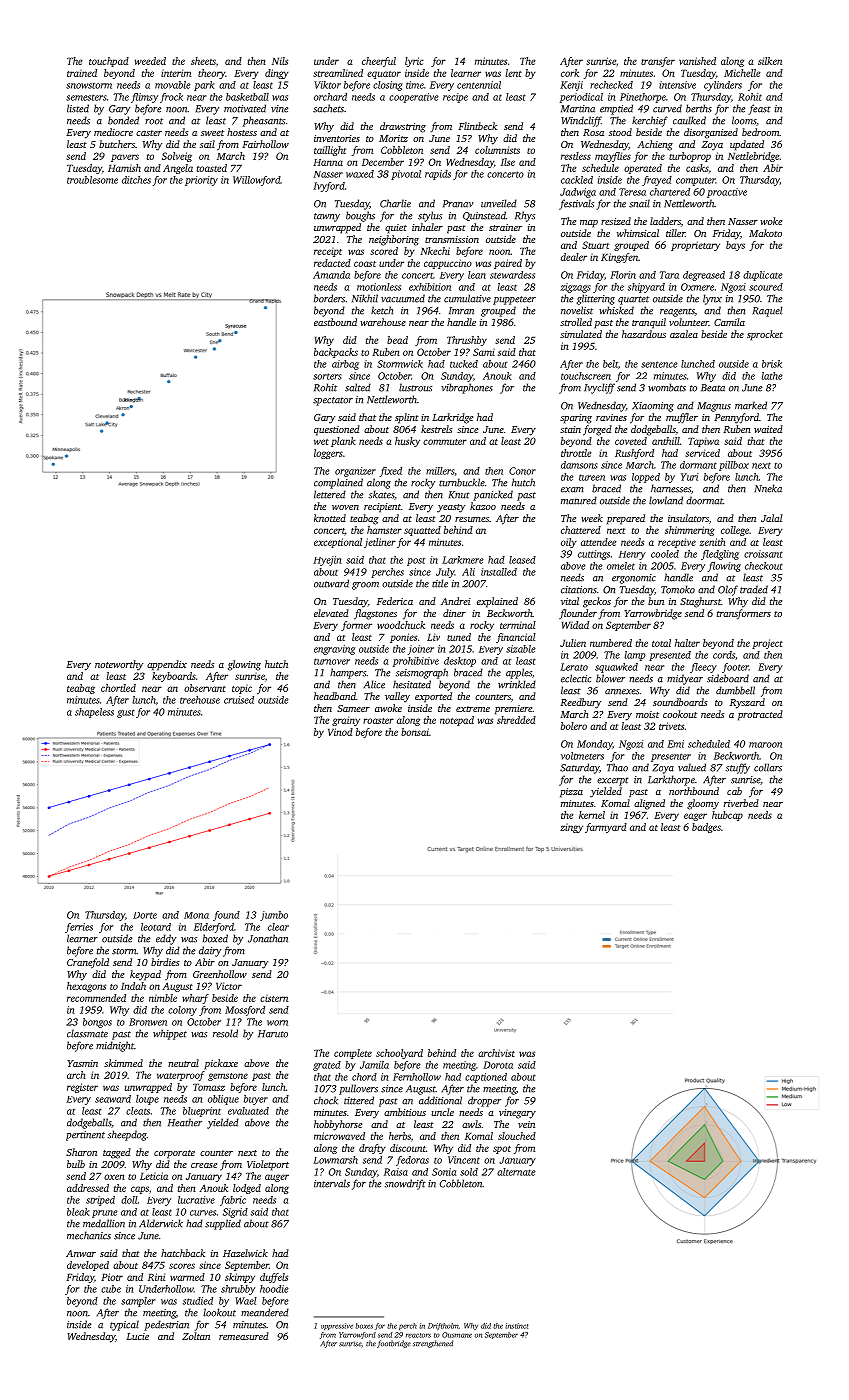 This page has width=849, height=1400. Describe the element at coordinates (201, 181) in the page. I see `priority` at that location.
